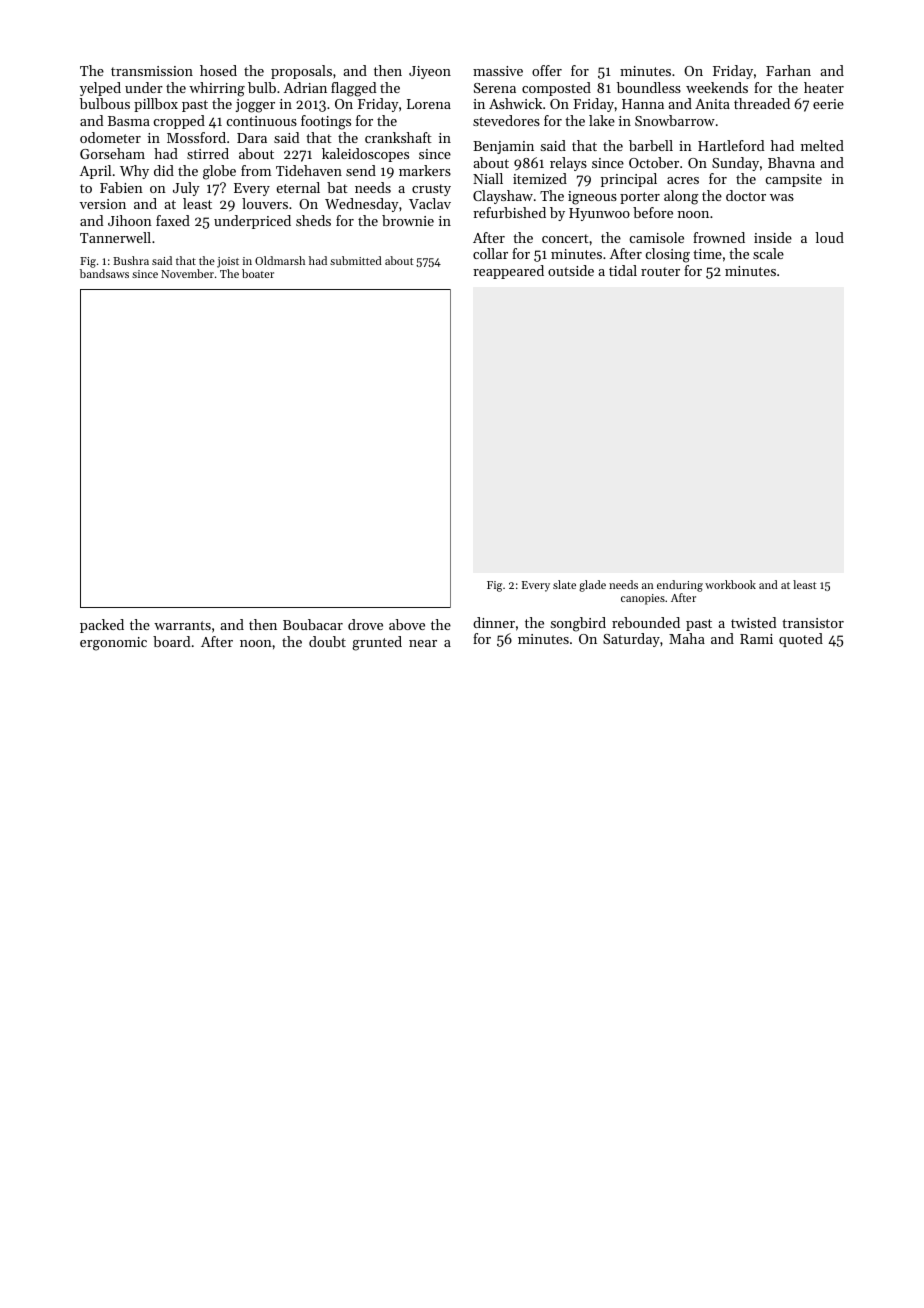 The height and width of the screenshot is (1308, 924). What do you see at coordinates (218, 70) in the screenshot?
I see `hosed` at bounding box center [218, 70].
